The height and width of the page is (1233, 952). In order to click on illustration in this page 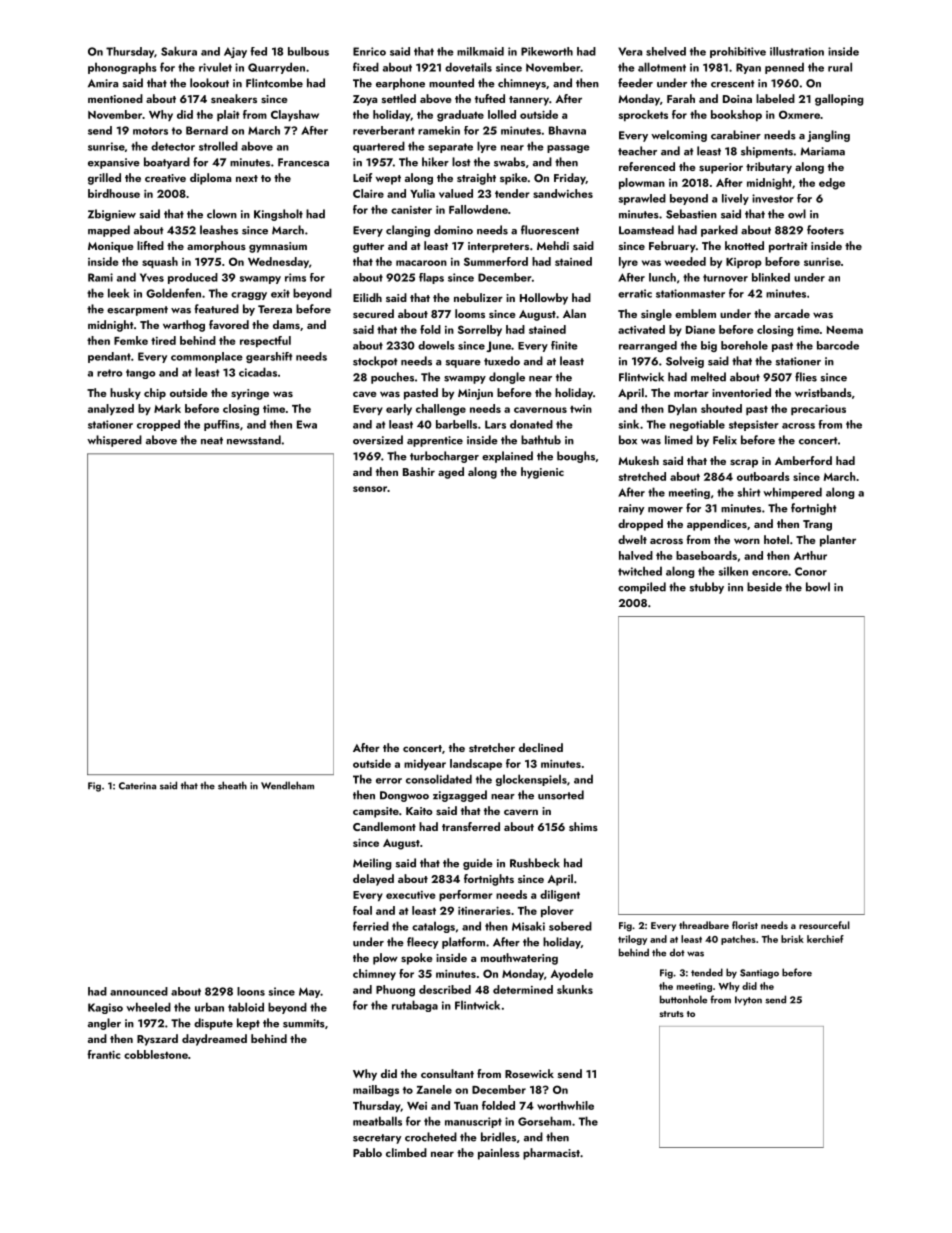, I will do `click(797, 51)`.
